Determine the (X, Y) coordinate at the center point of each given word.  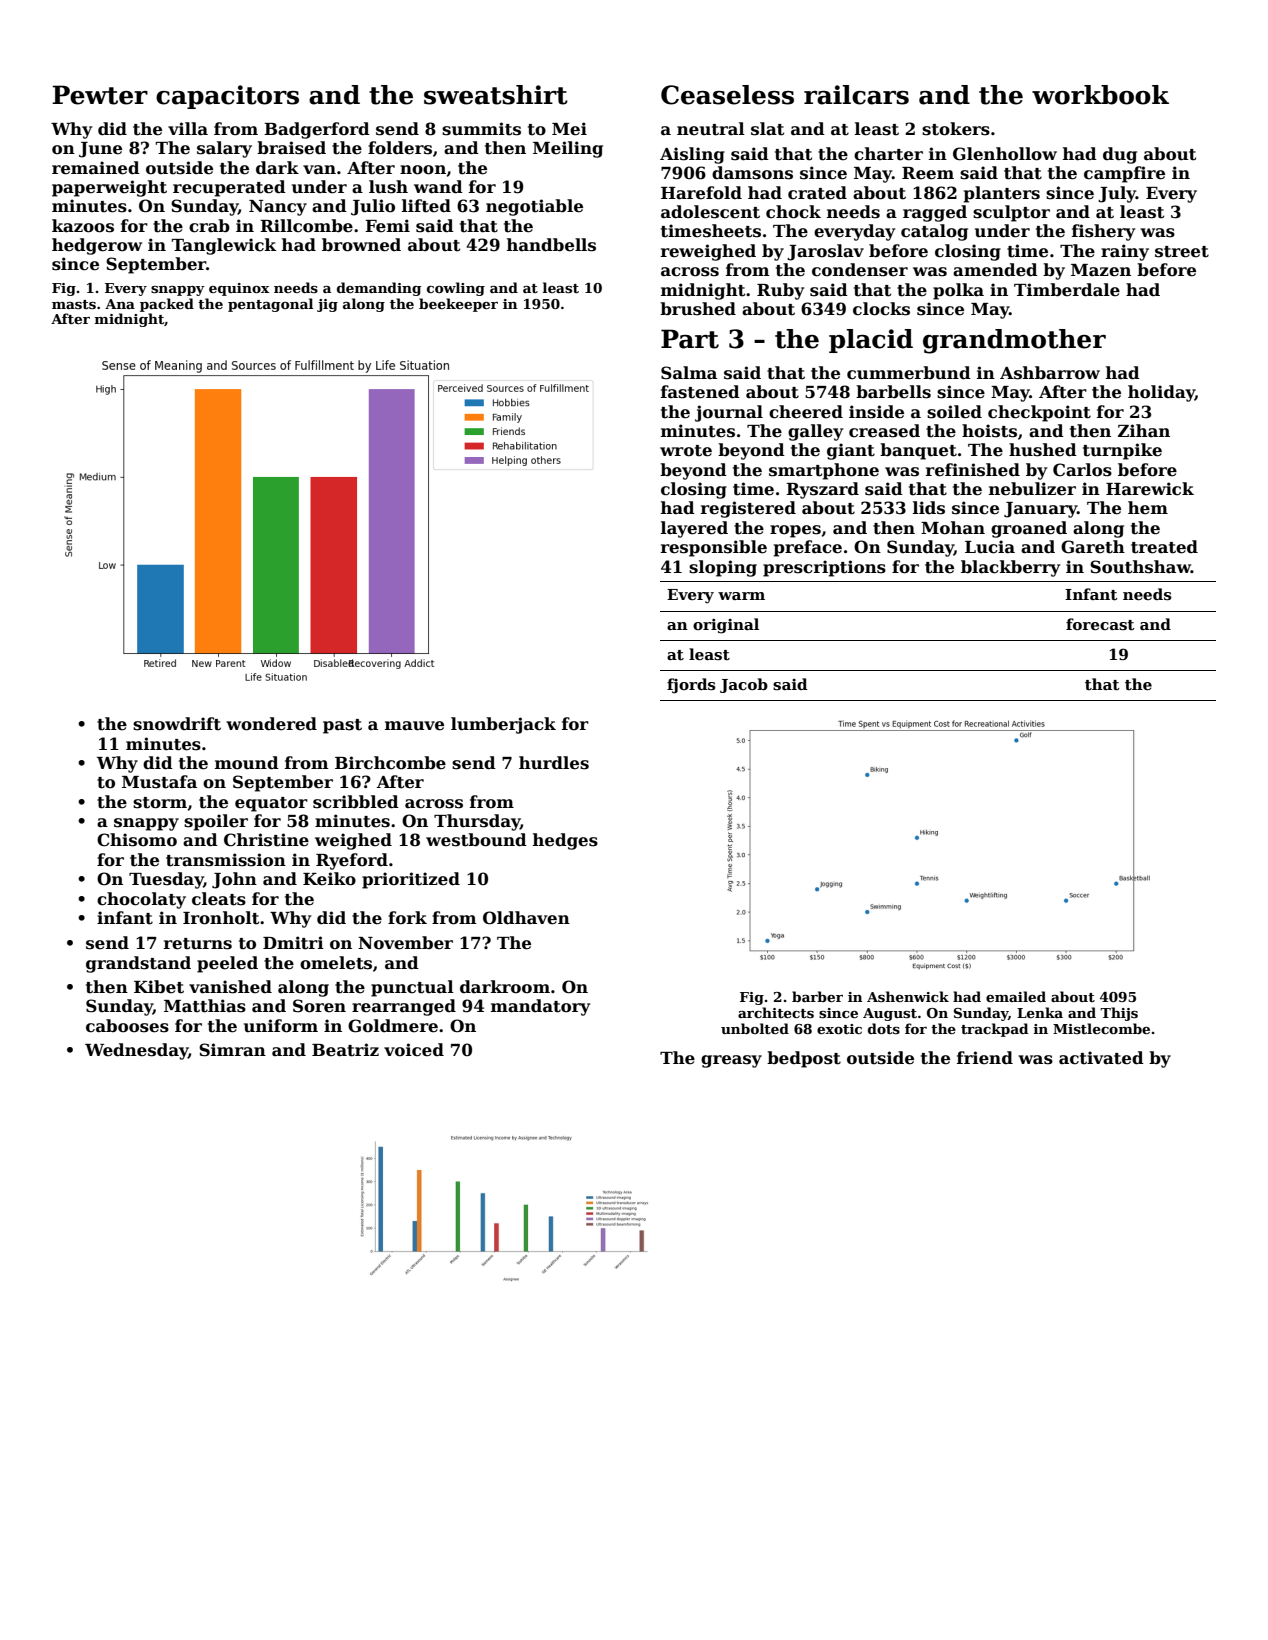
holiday (1161, 393)
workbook (1100, 95)
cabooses (127, 1026)
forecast (1100, 624)
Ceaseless (727, 95)
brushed (698, 309)
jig (327, 305)
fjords (691, 686)
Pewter (100, 95)
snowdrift (177, 724)
